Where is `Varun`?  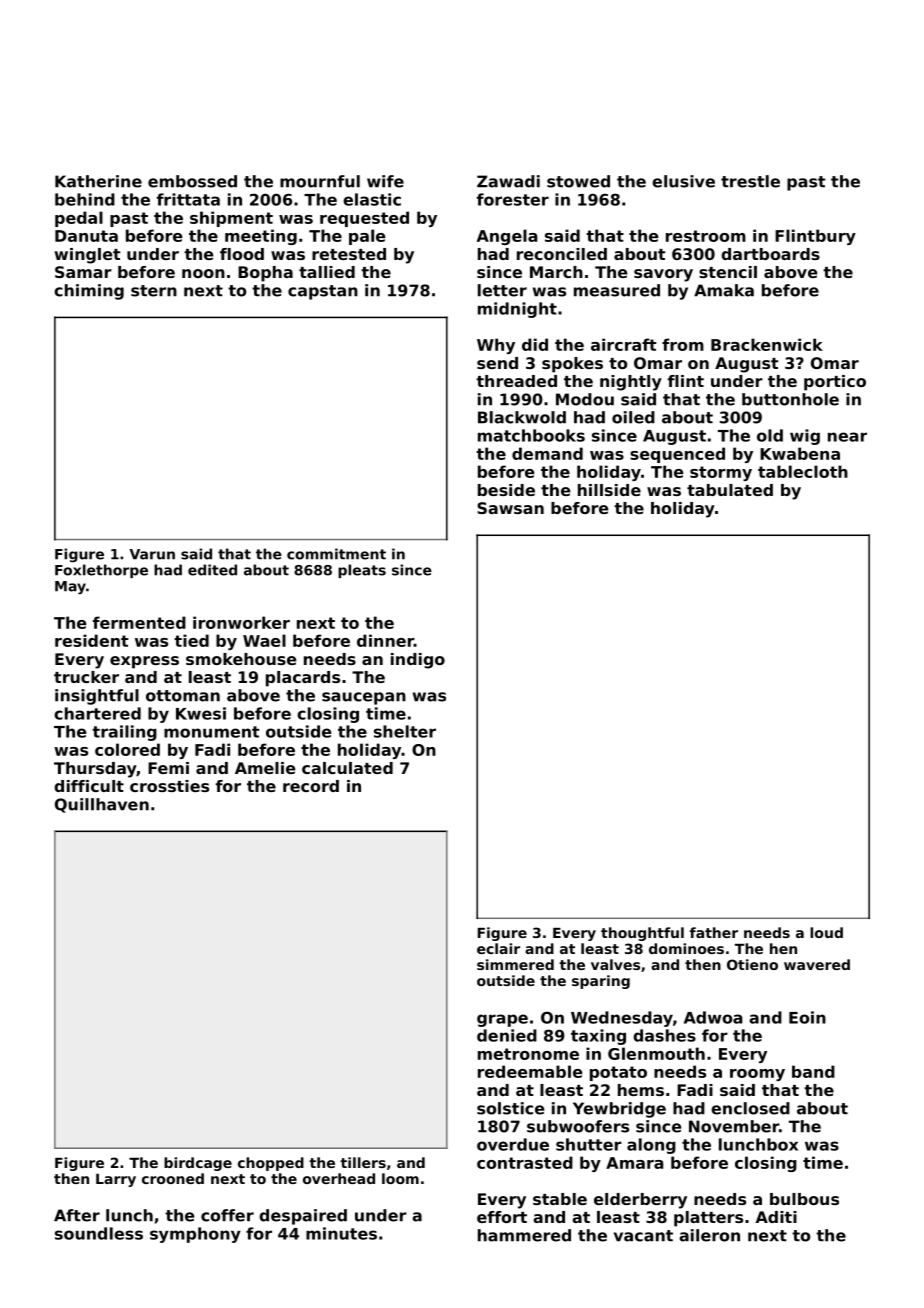
Varun is located at coordinates (152, 554).
